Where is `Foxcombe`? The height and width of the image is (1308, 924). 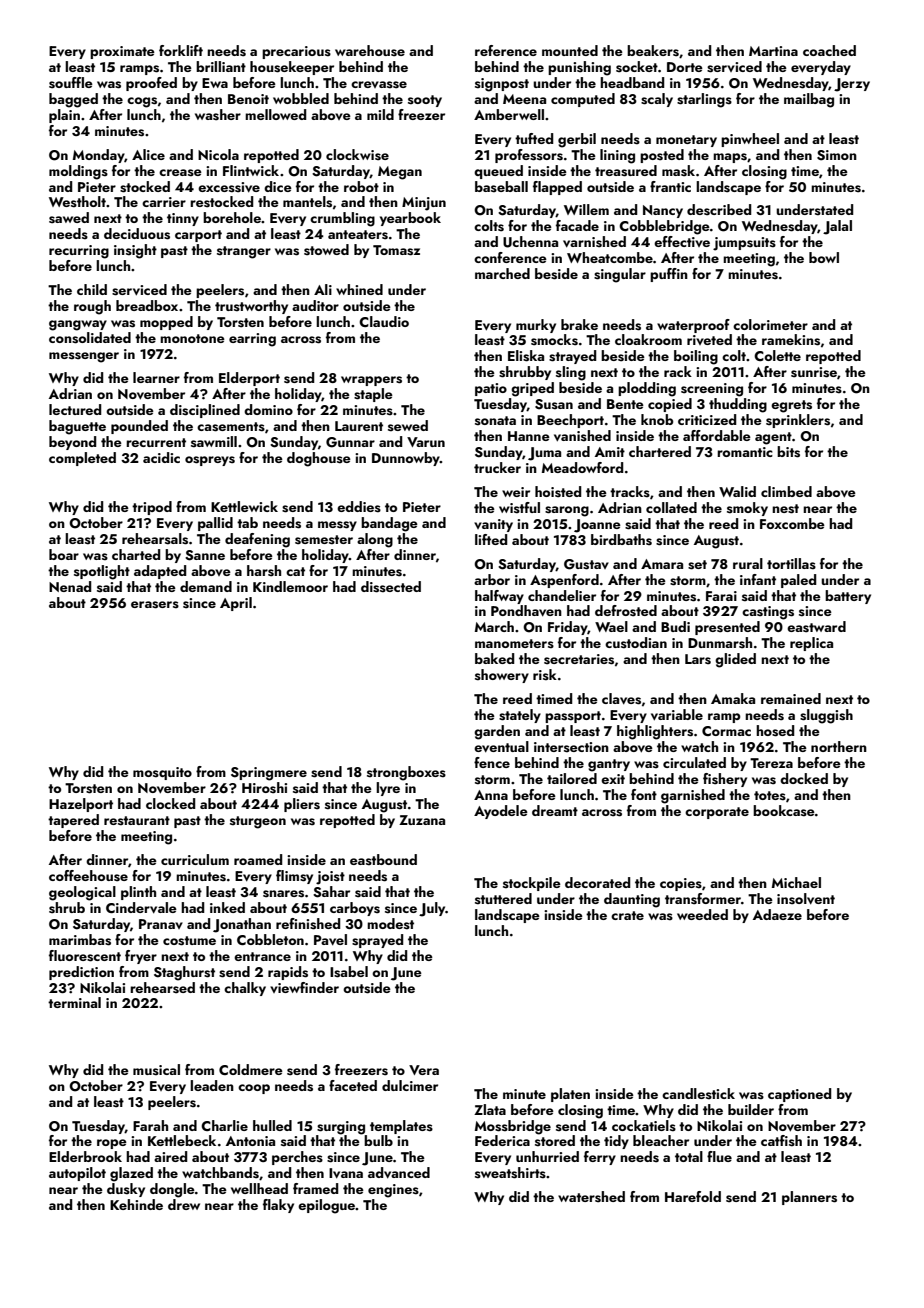
Foxcombe is located at coordinates (792, 523).
